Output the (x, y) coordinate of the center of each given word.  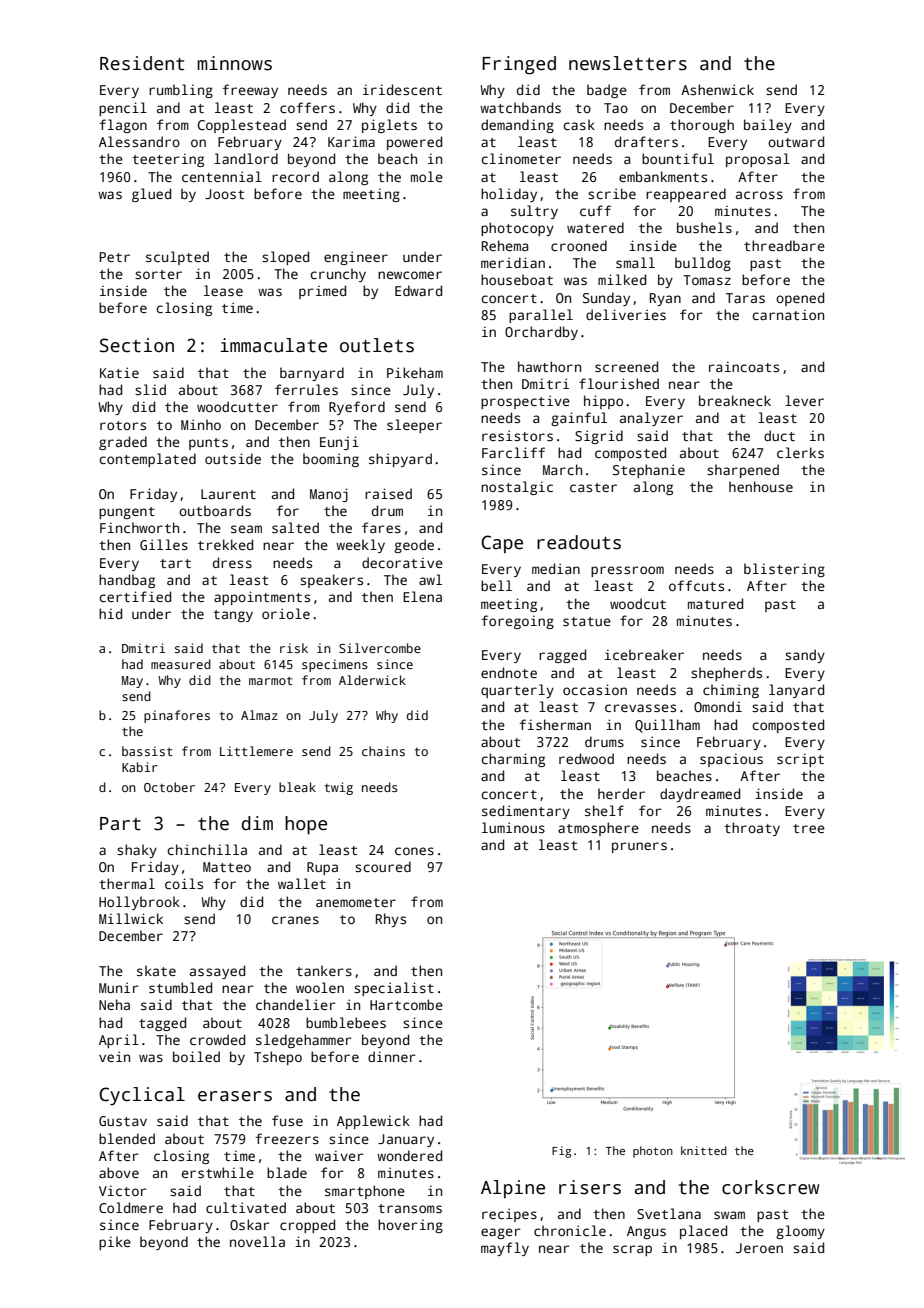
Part (120, 824)
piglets (389, 126)
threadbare (784, 245)
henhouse (761, 486)
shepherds (726, 674)
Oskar (249, 1224)
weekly (360, 546)
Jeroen (759, 1248)
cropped (307, 1226)
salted (295, 527)
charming (513, 760)
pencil (123, 109)
